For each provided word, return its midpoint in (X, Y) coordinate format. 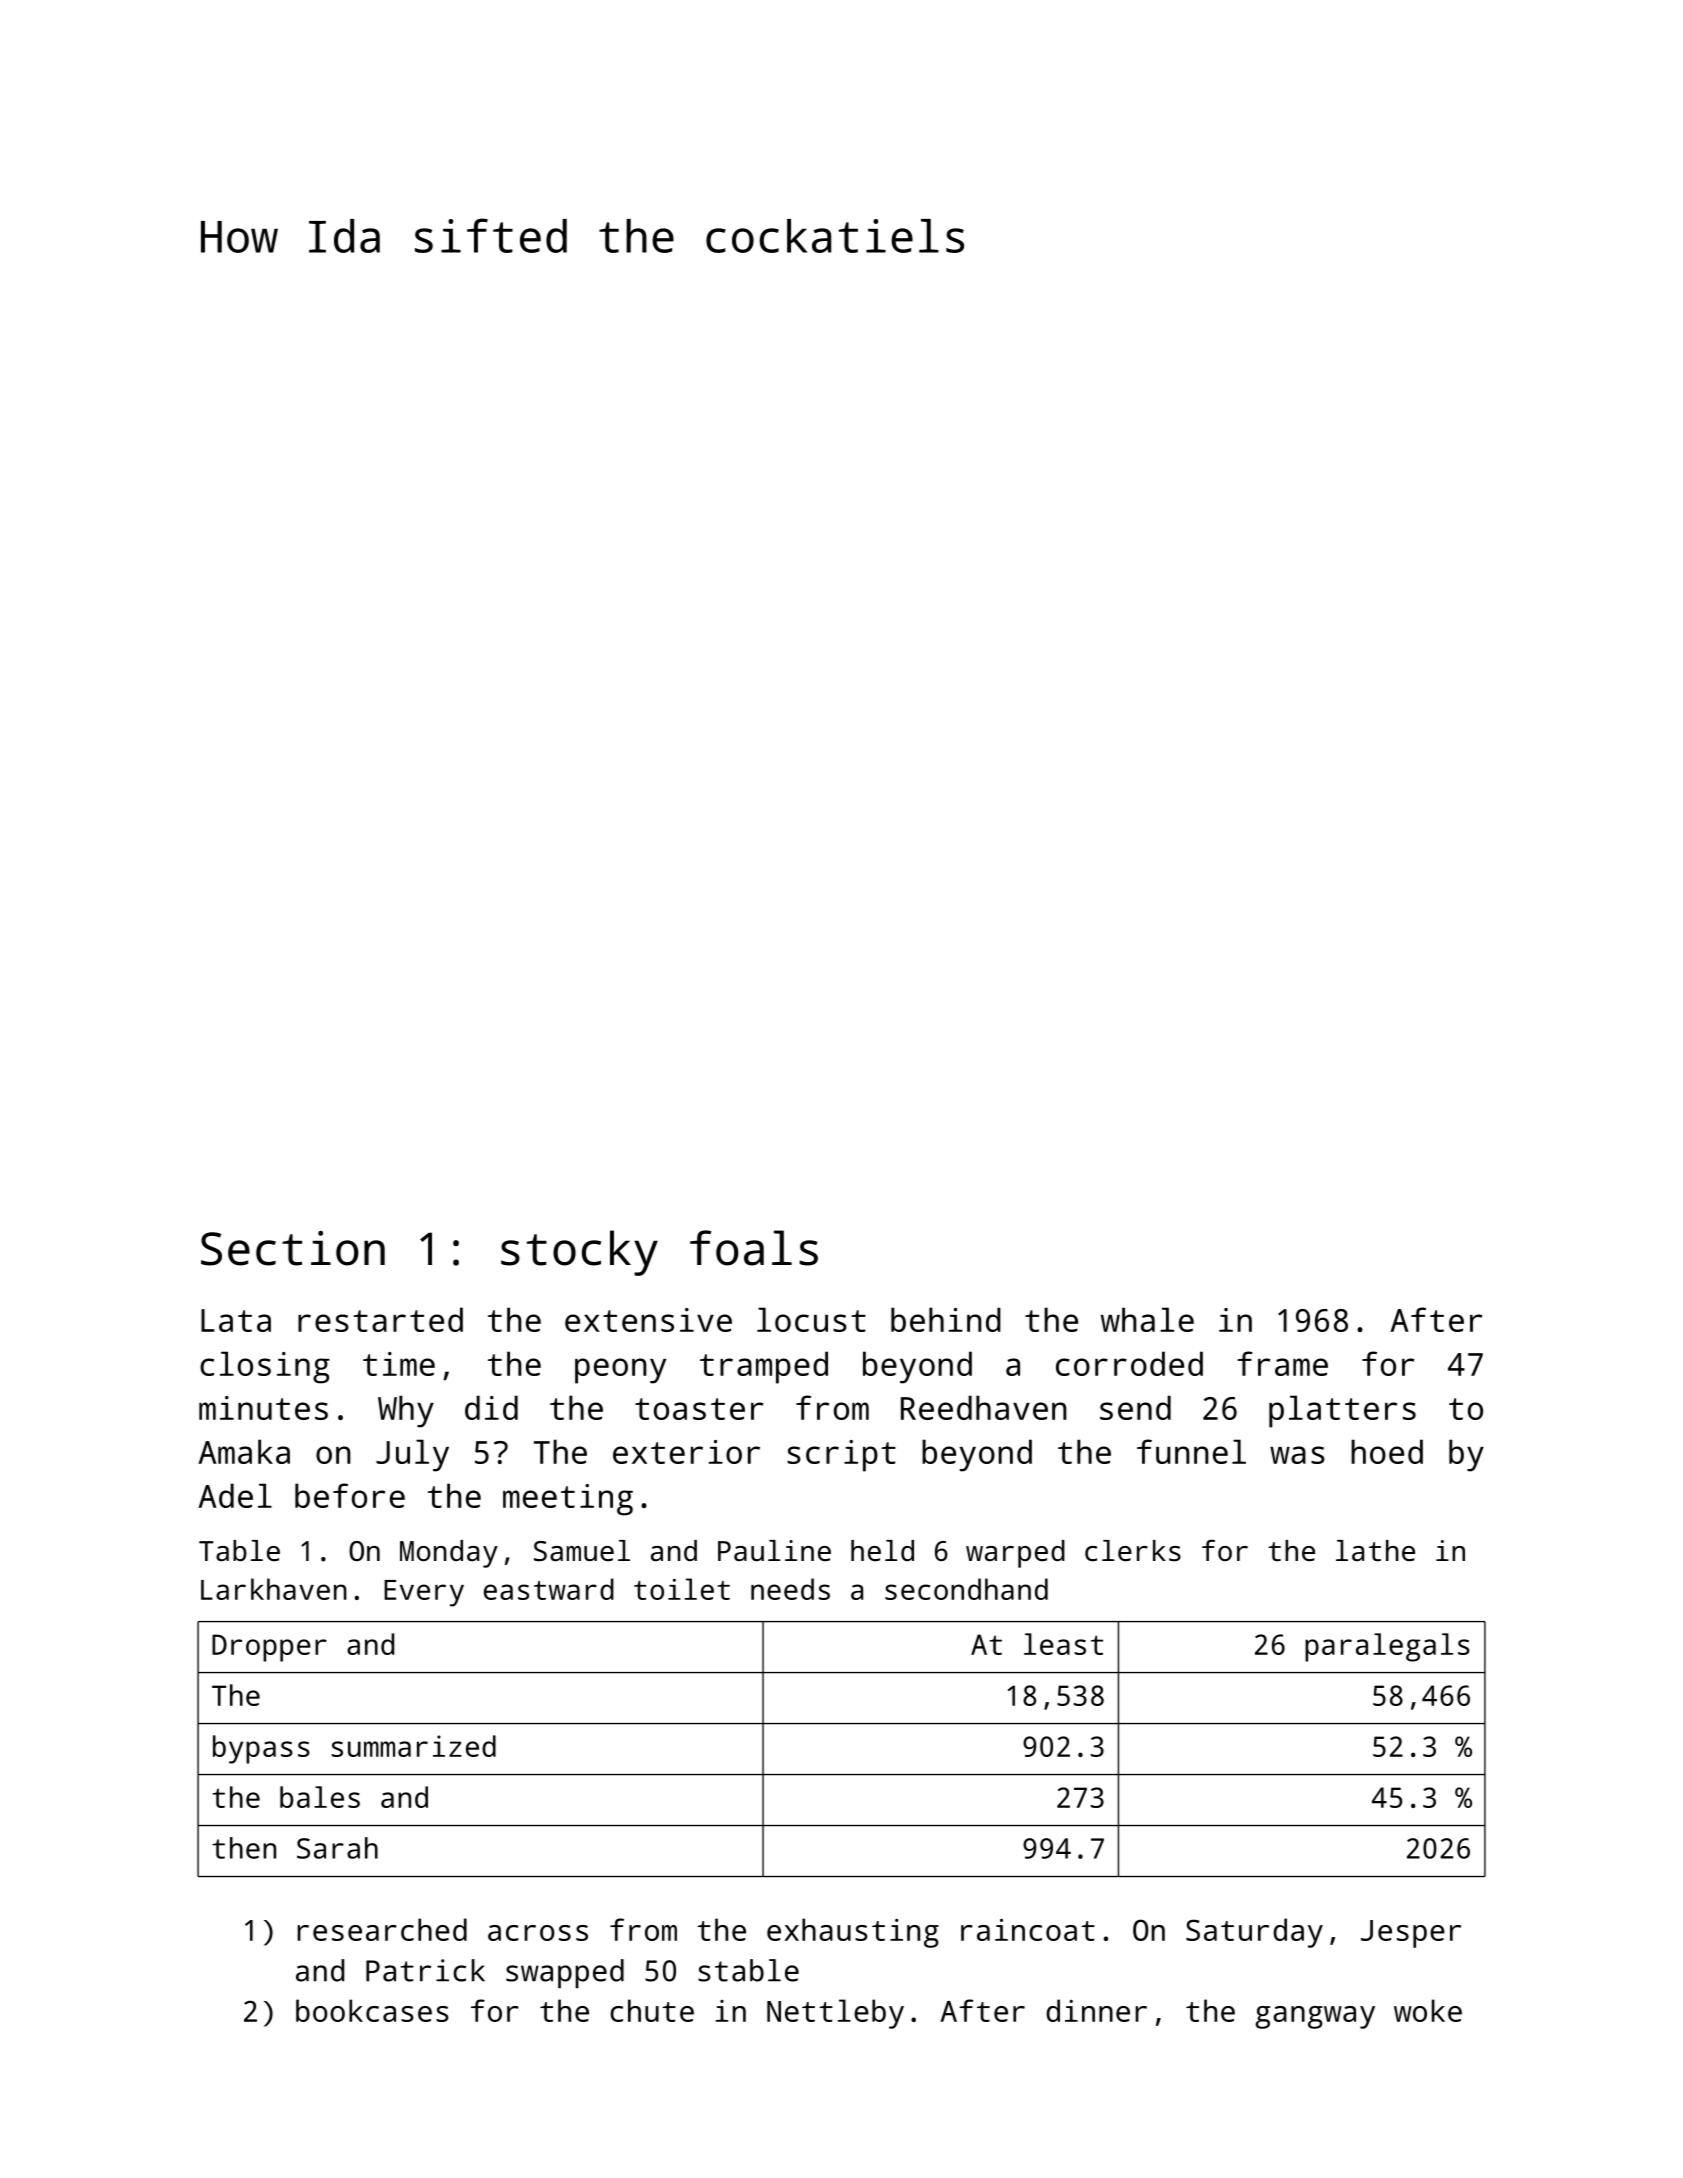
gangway (1315, 2017)
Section (293, 1248)
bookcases (372, 2010)
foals (754, 1248)
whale (1147, 1319)
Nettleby (835, 2014)
